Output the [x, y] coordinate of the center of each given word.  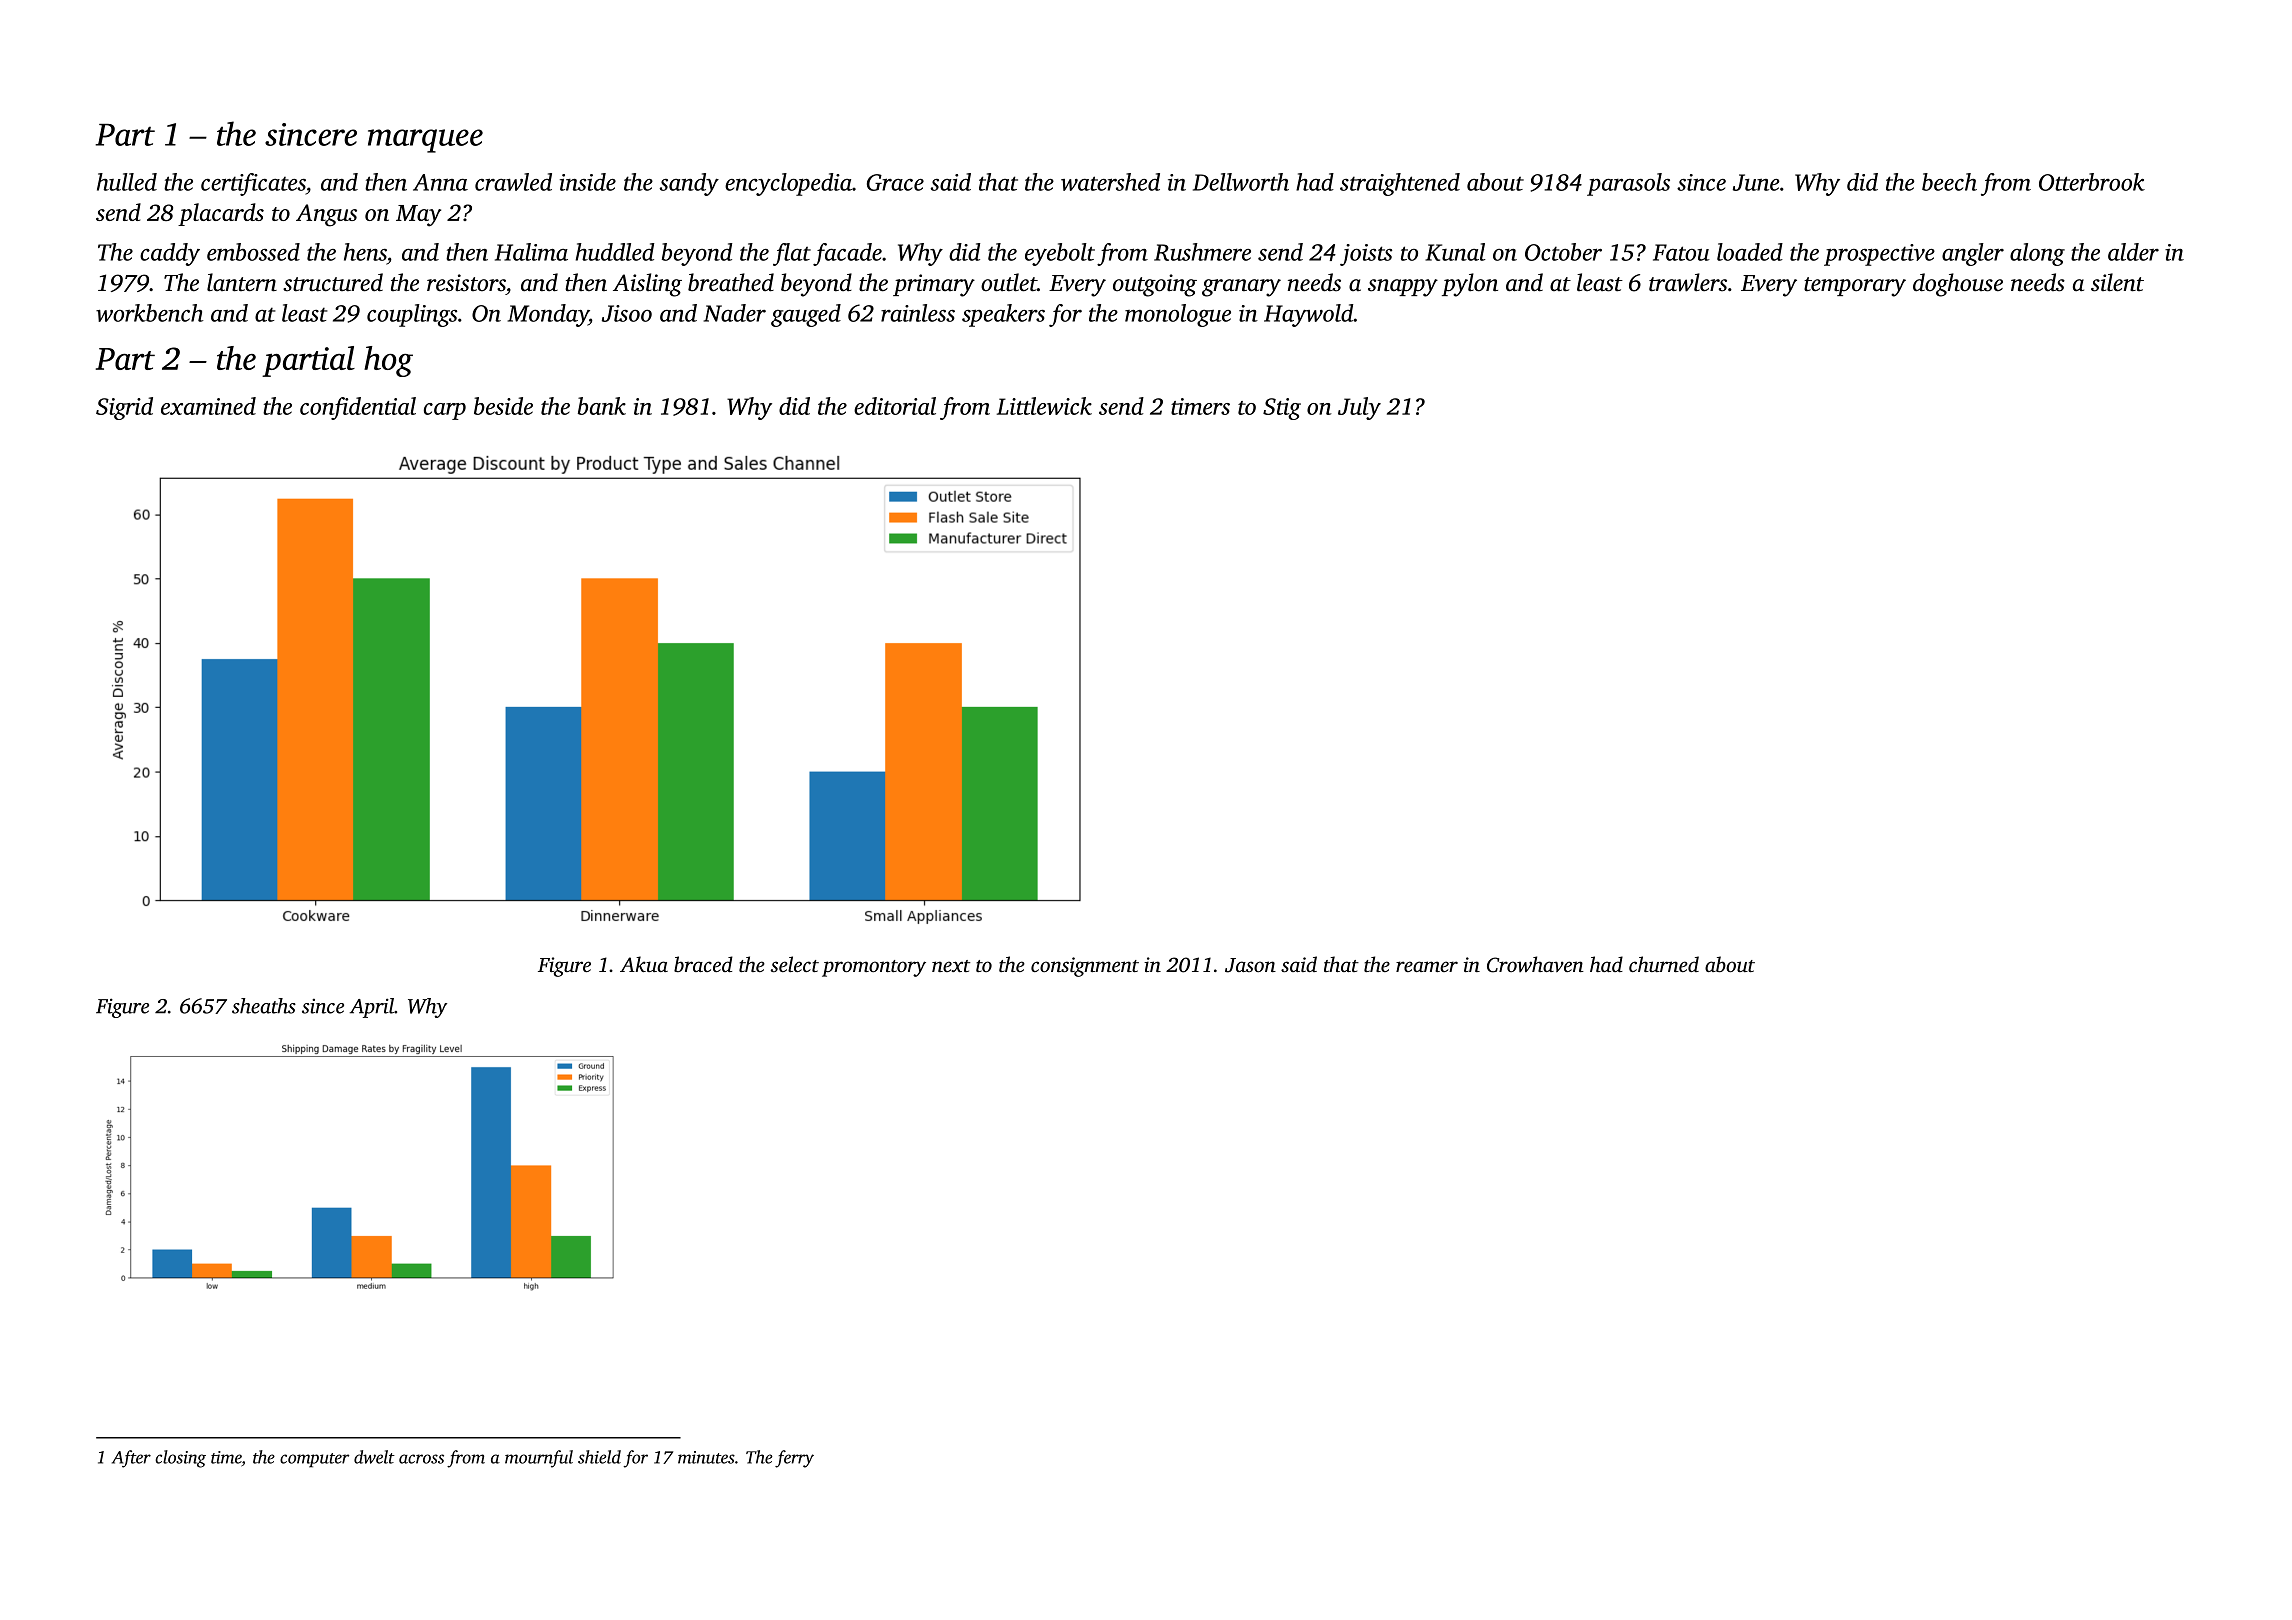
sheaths [264, 1006]
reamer [1427, 966]
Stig [1282, 409]
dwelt [374, 1457]
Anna [440, 182]
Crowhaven [1535, 964]
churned [1664, 964]
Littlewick [1044, 406]
